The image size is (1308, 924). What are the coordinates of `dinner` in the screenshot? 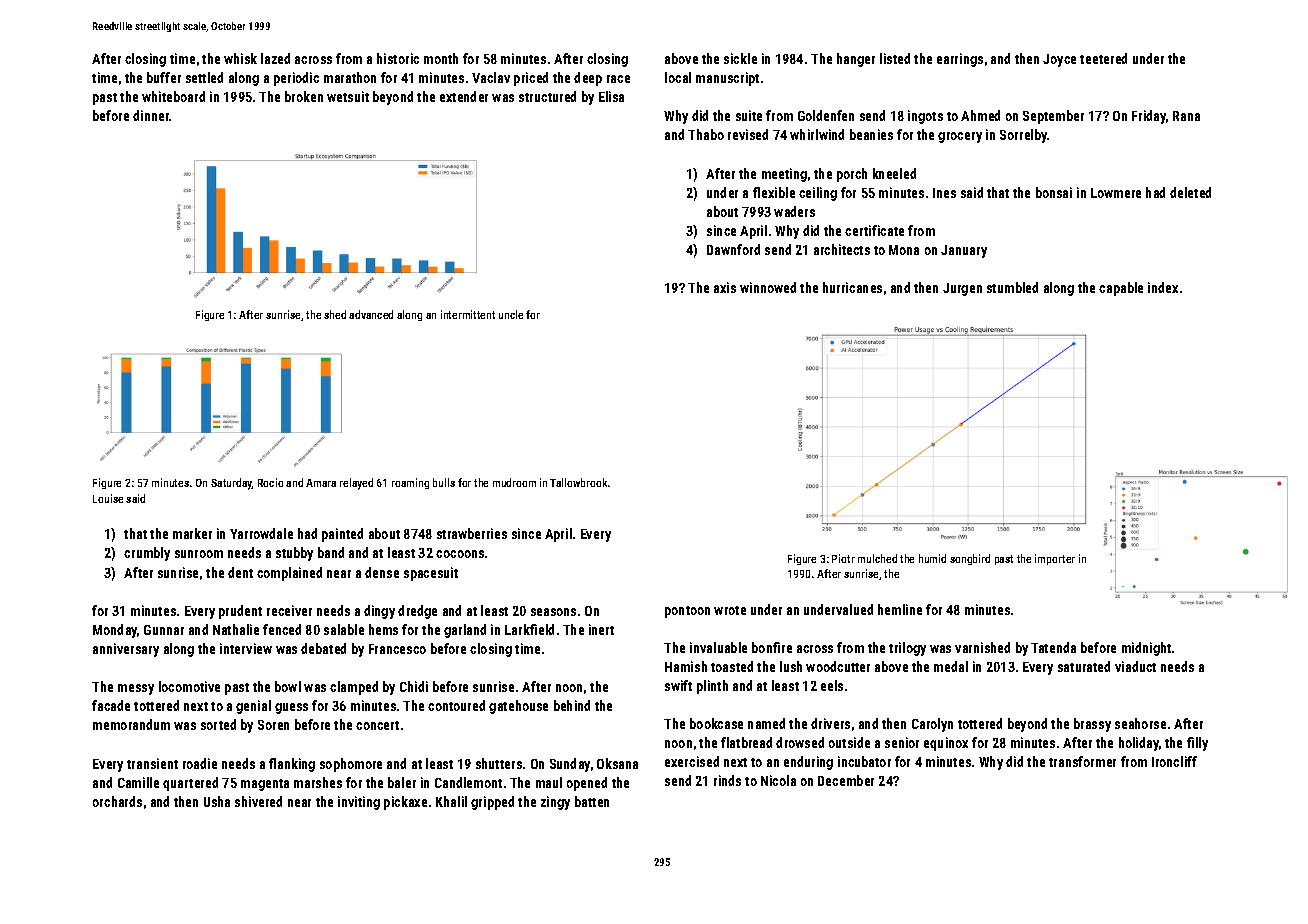 It's located at (151, 115).
